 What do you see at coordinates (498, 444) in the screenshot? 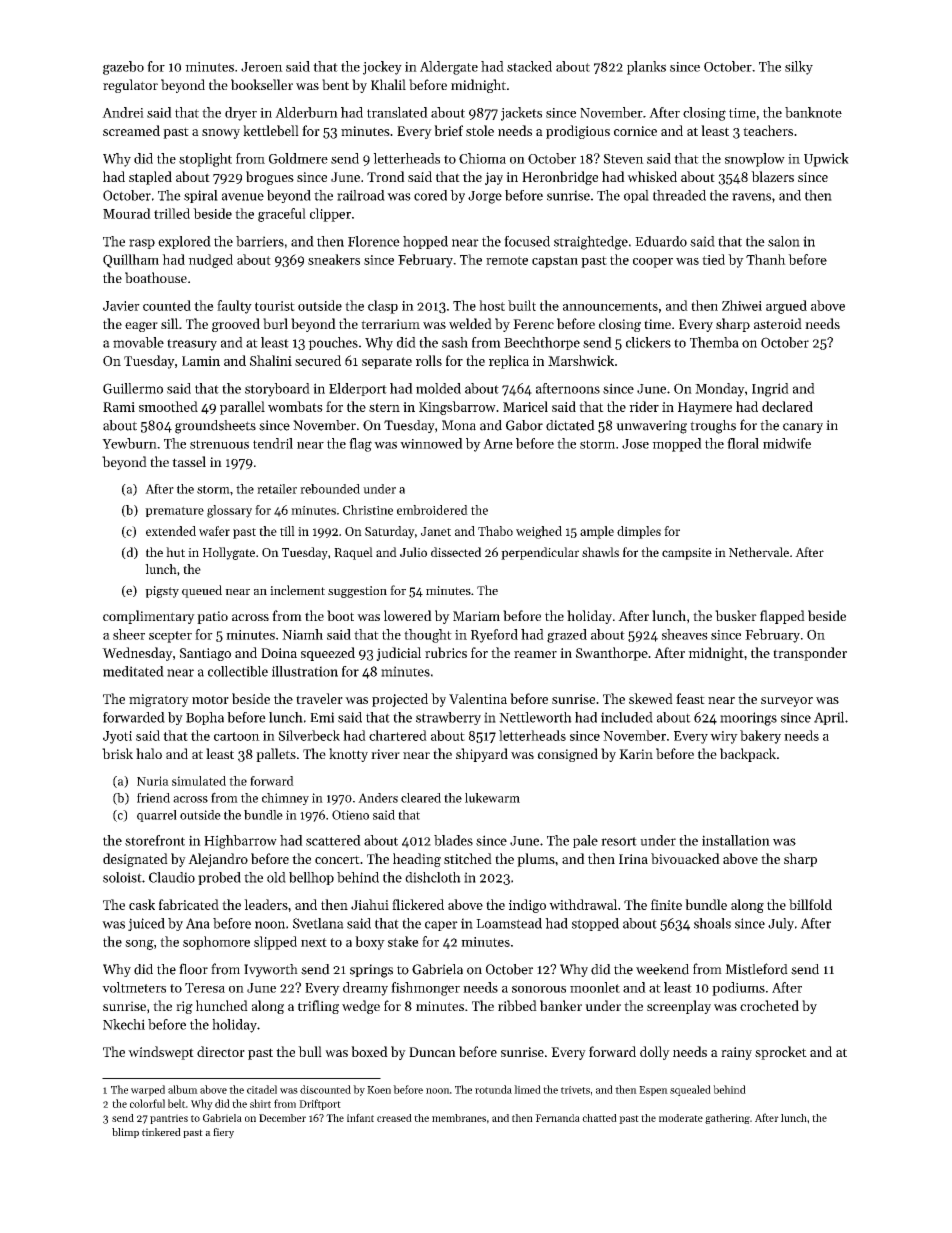
I see `Arne` at bounding box center [498, 444].
